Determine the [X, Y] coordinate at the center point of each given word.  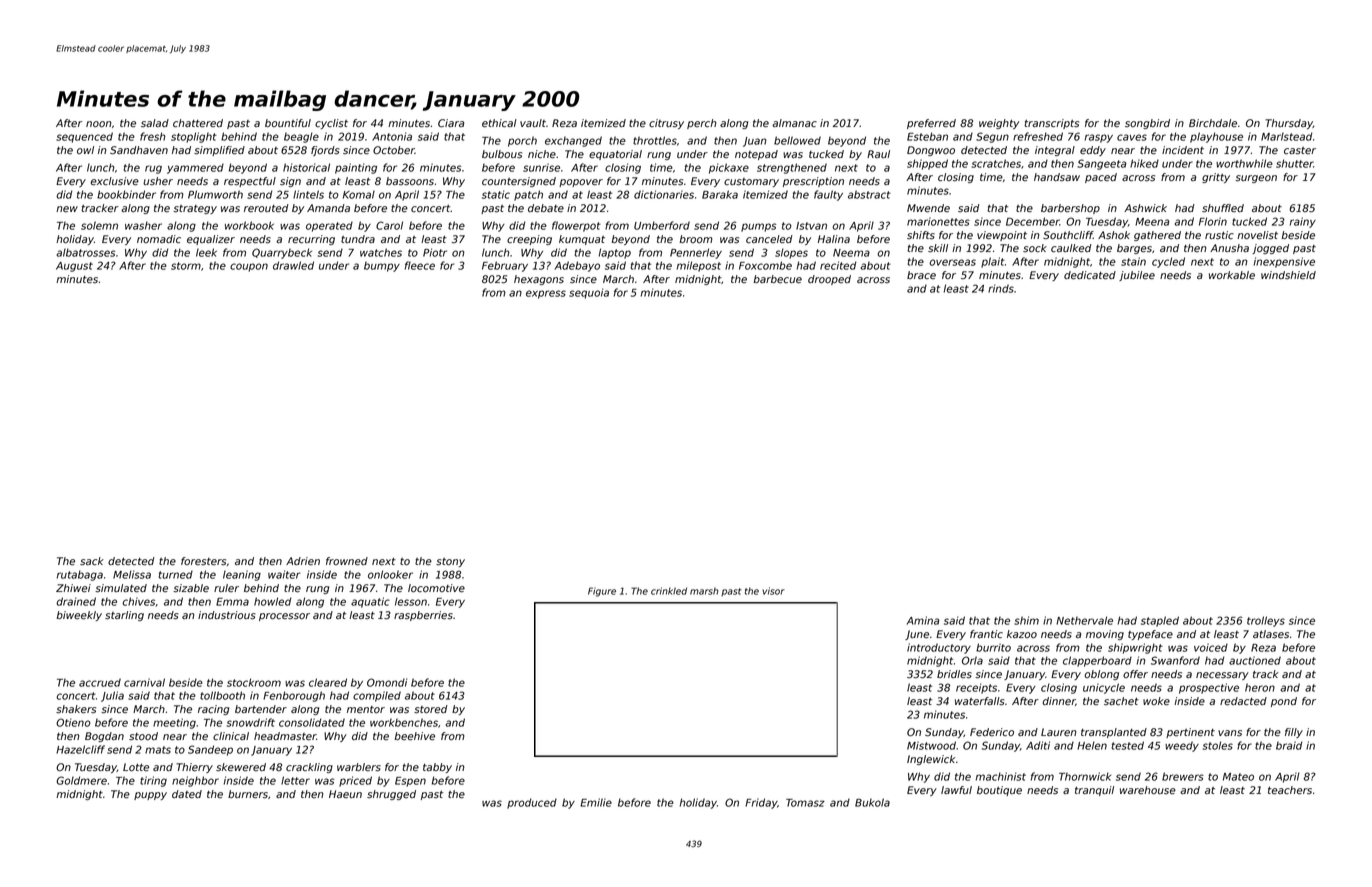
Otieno [73, 722]
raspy [1099, 138]
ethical [499, 123]
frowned [347, 561]
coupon [249, 267]
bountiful [288, 123]
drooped [829, 280]
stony [450, 562]
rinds [1001, 288]
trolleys [1266, 621]
